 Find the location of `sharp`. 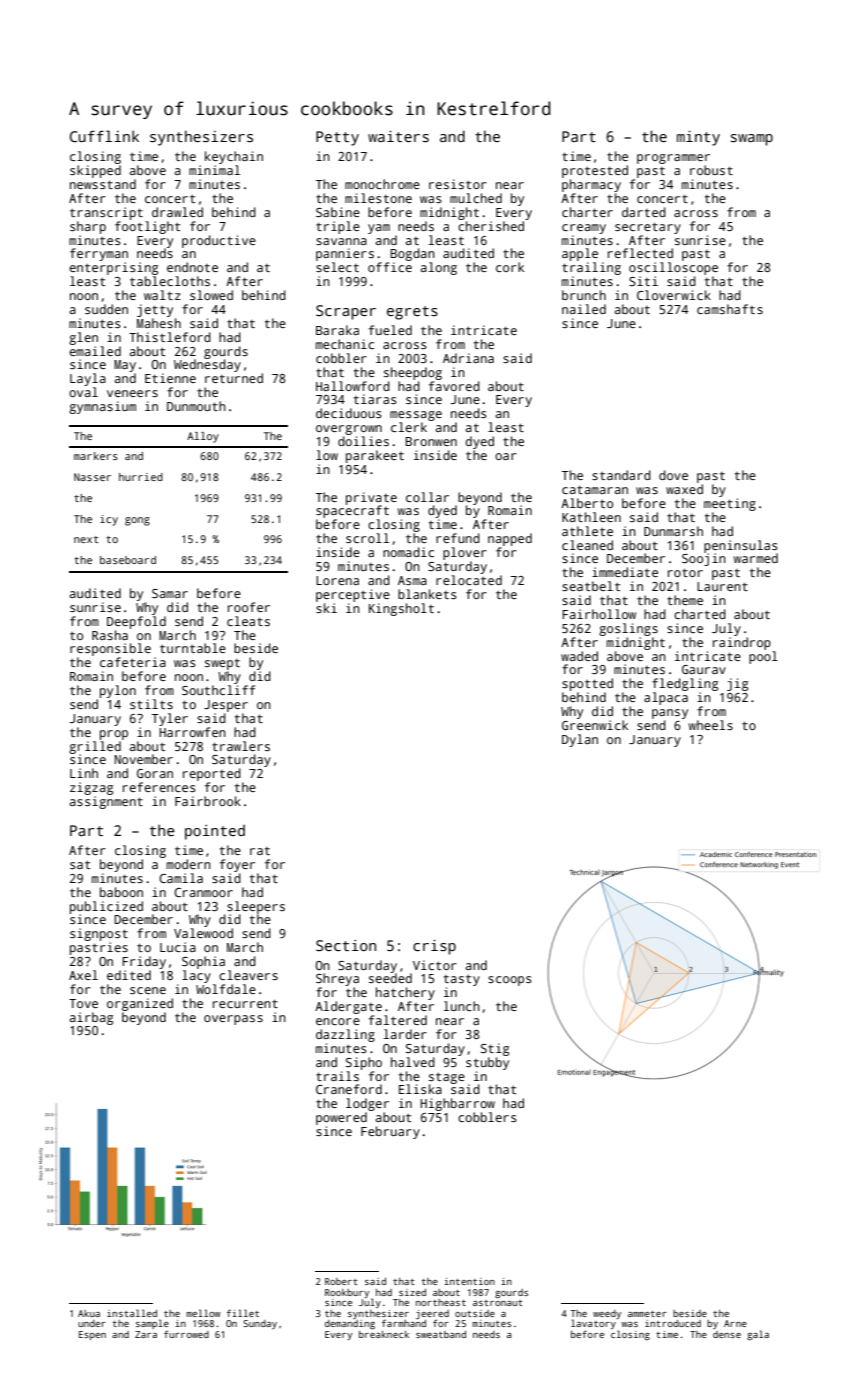

sharp is located at coordinates (88, 227).
